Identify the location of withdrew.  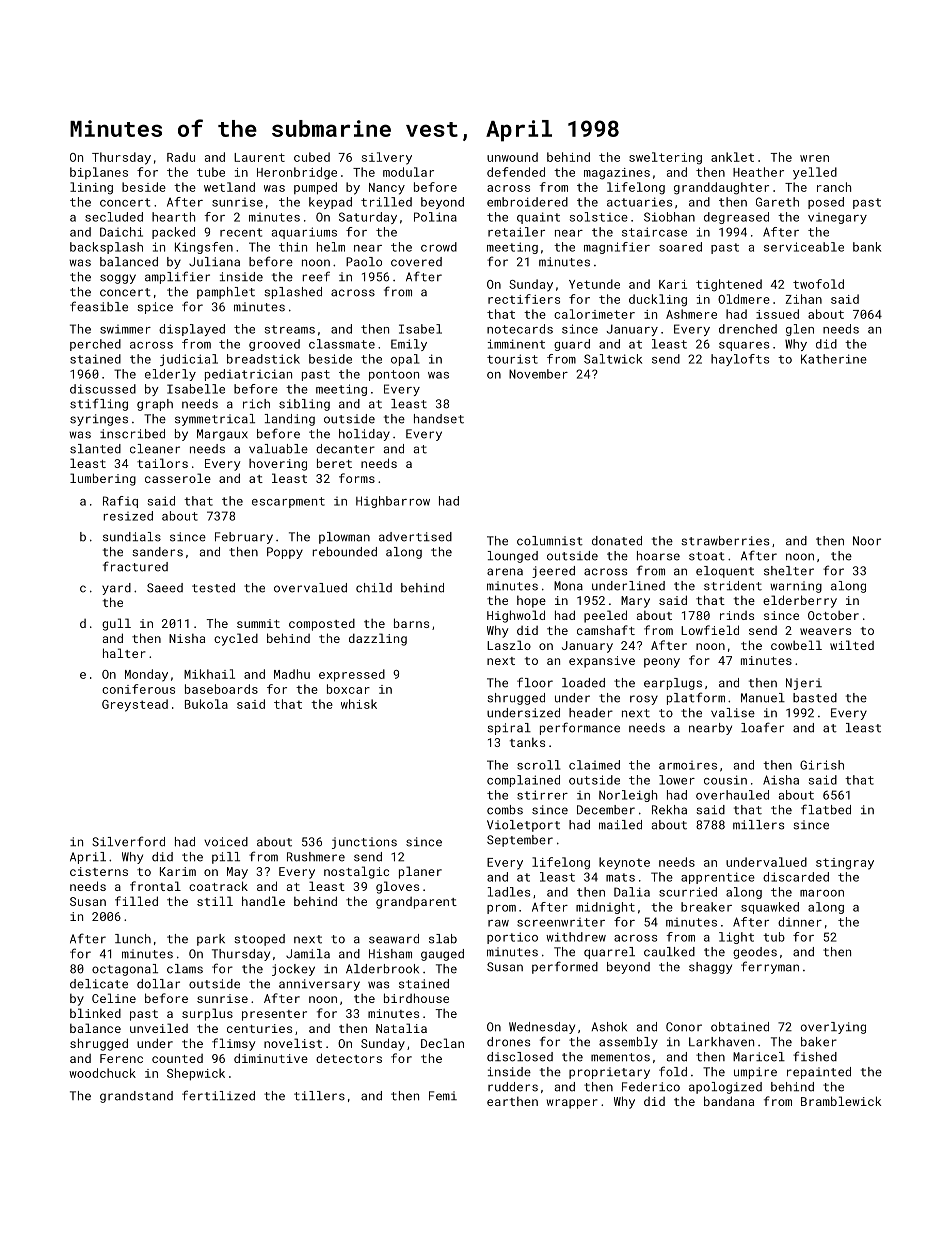
(576, 937).
